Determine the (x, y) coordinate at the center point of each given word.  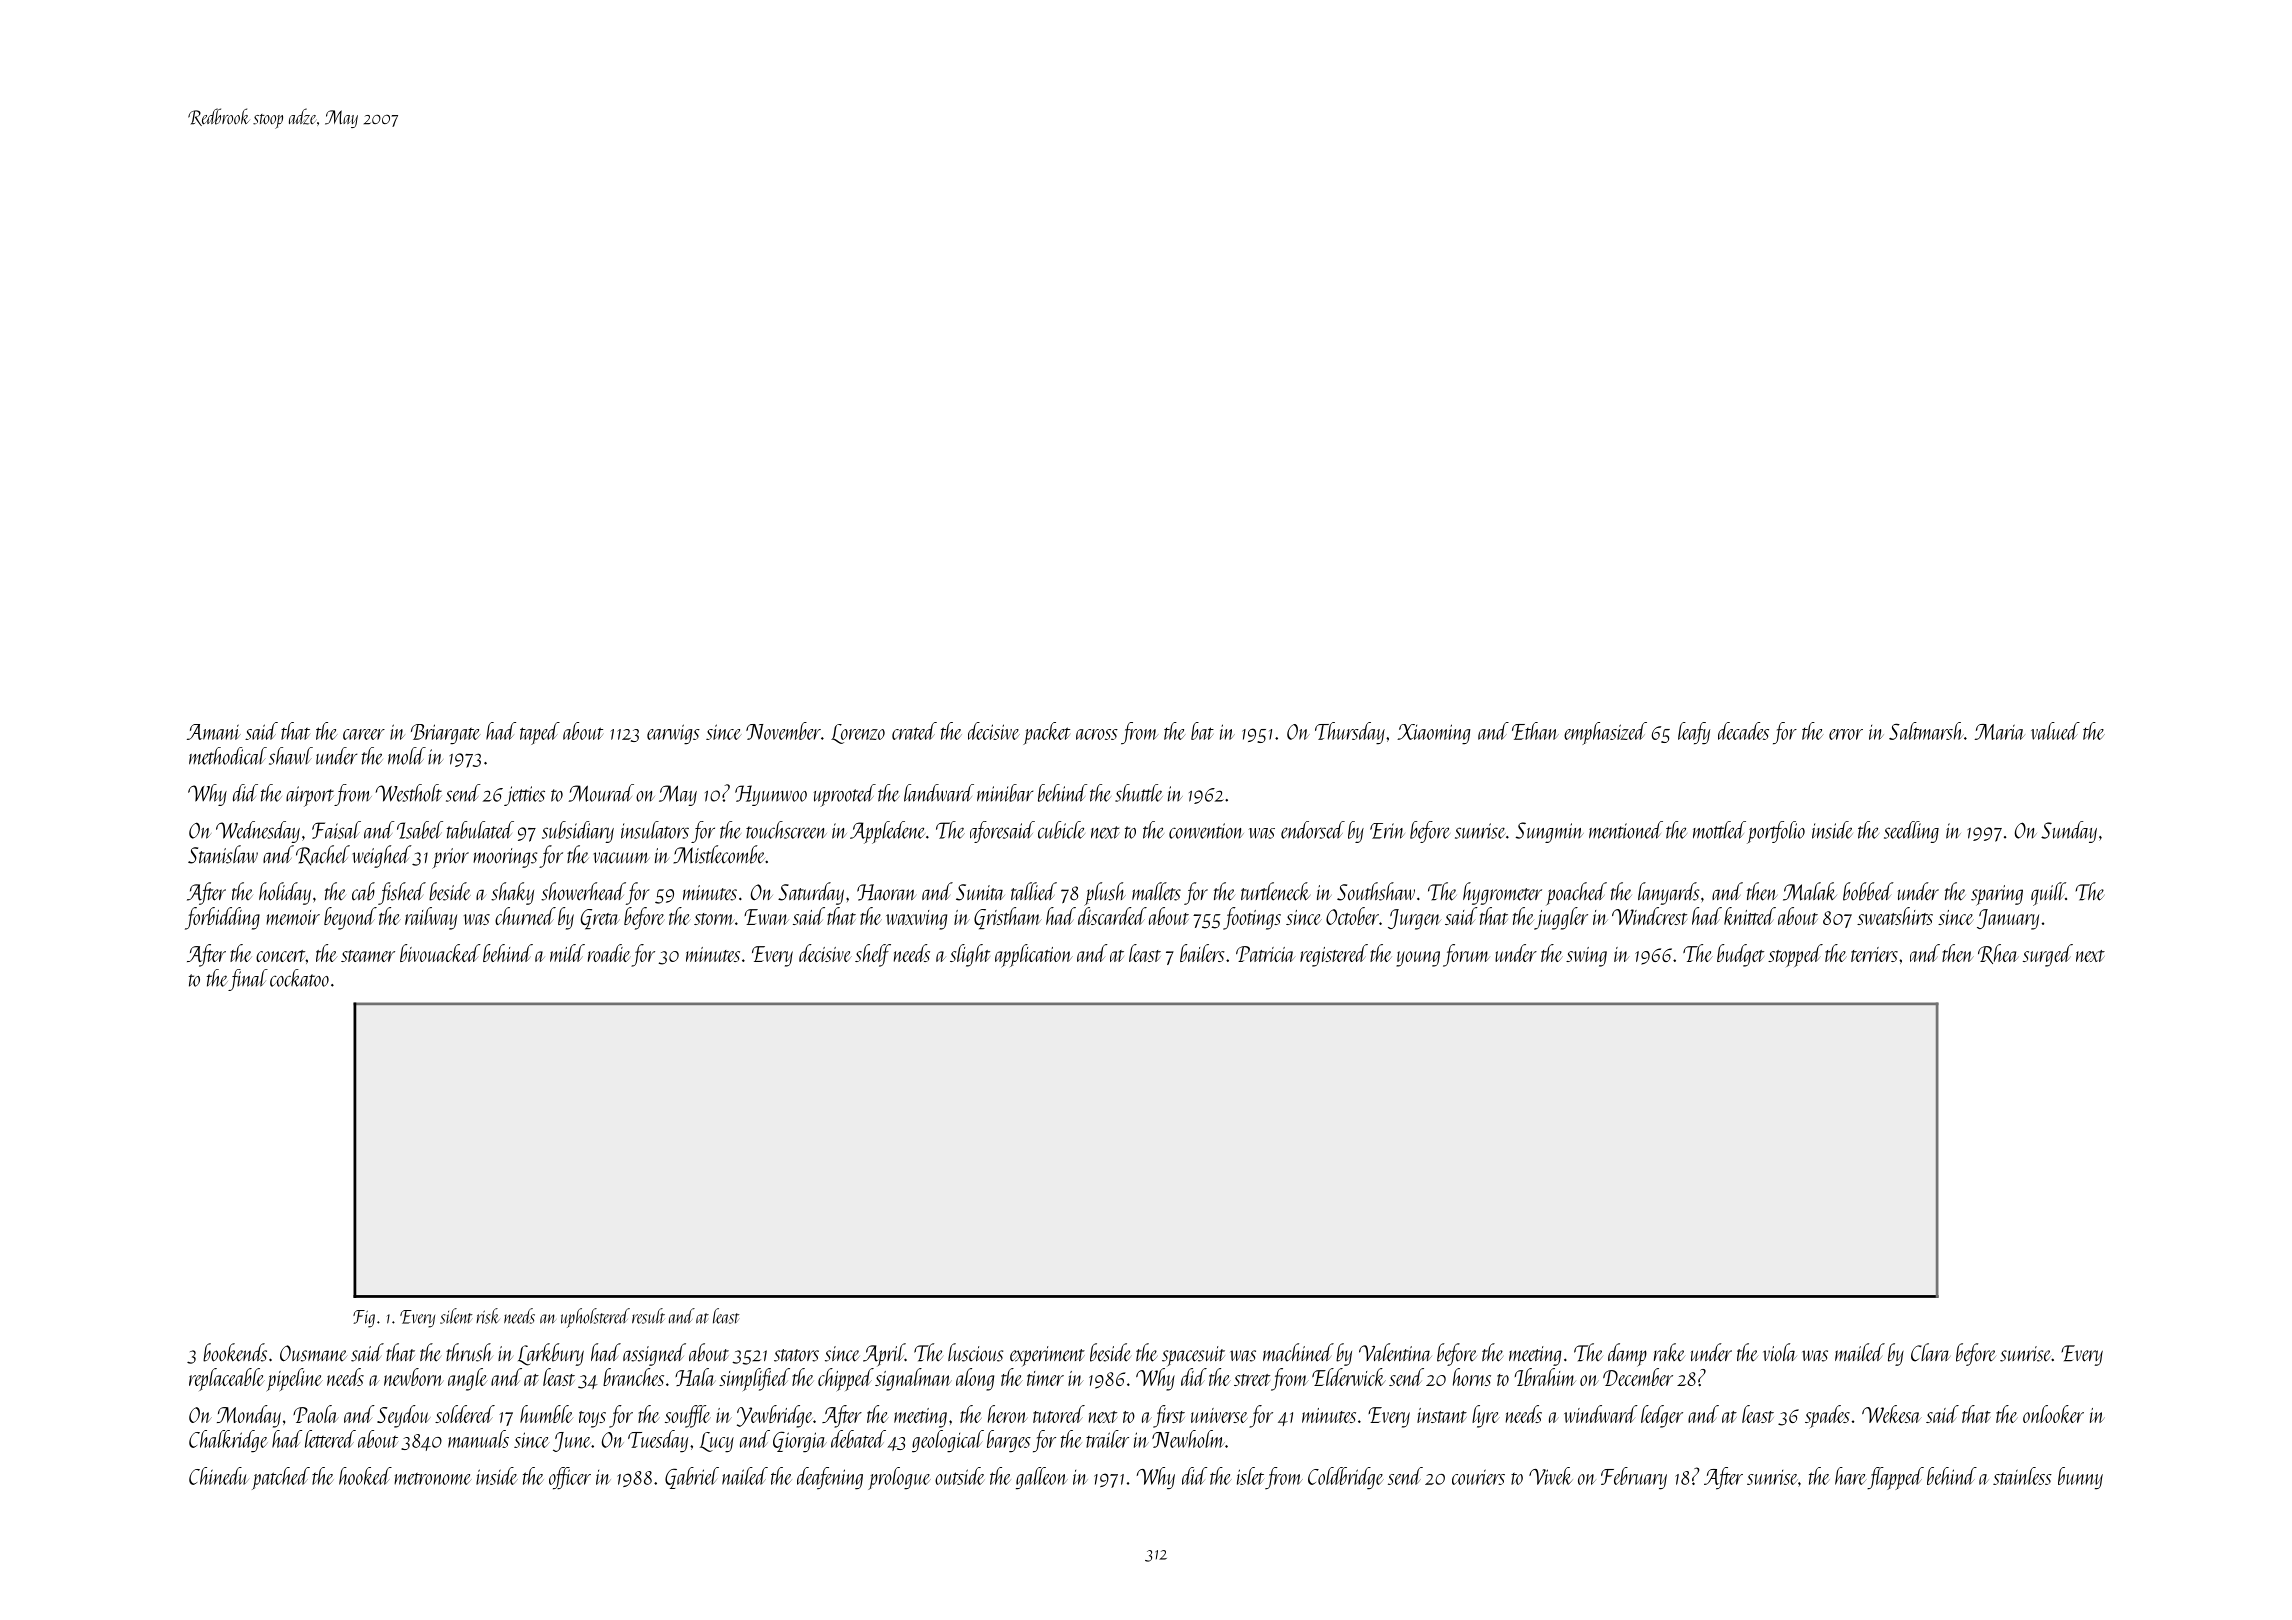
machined (1298, 1352)
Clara (1931, 1352)
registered (1334, 955)
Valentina (1395, 1352)
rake (1669, 1352)
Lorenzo (858, 734)
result (648, 1316)
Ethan (1535, 731)
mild (567, 953)
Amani (214, 732)
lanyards (1668, 893)
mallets (1156, 891)
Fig (364, 1319)
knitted (1750, 916)
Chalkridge (228, 1441)
